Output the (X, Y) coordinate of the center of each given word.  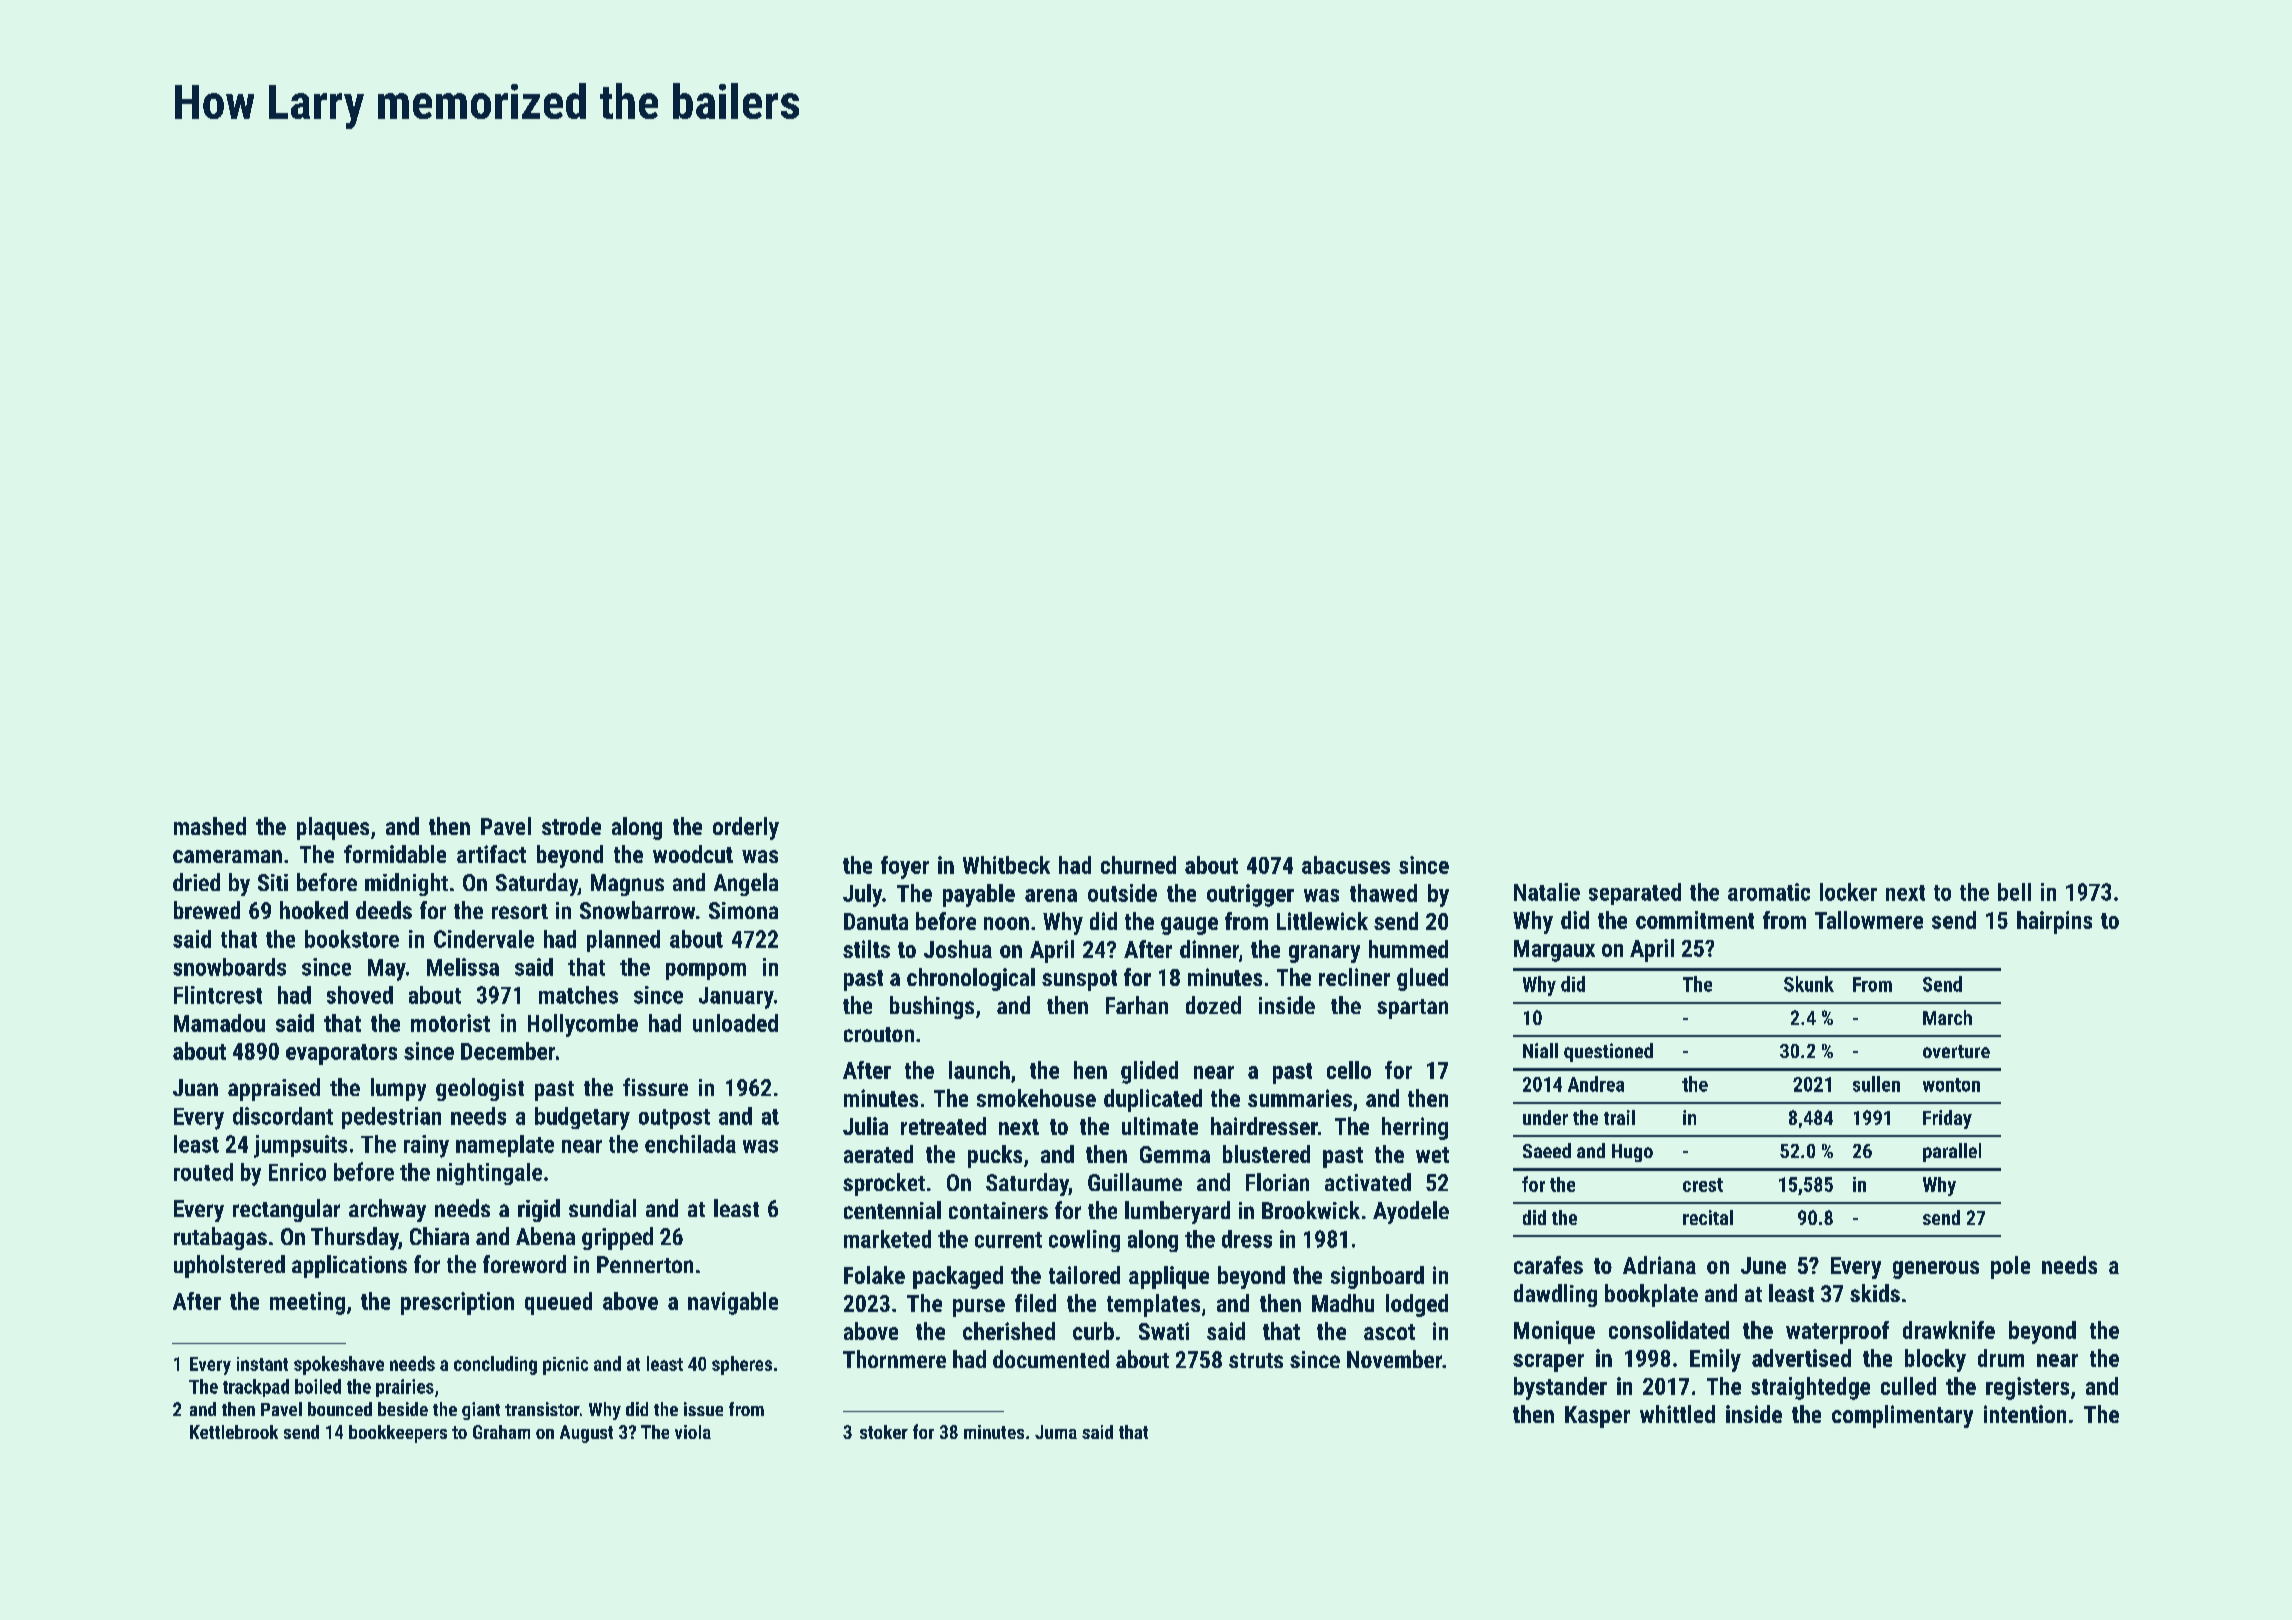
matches (578, 995)
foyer (905, 867)
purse (979, 1308)
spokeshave (339, 1365)
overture (1956, 1051)
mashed (210, 826)
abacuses (1346, 865)
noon (1006, 923)
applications (349, 1266)
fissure (655, 1087)
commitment (1695, 920)
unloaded (735, 1023)
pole (2010, 1267)
